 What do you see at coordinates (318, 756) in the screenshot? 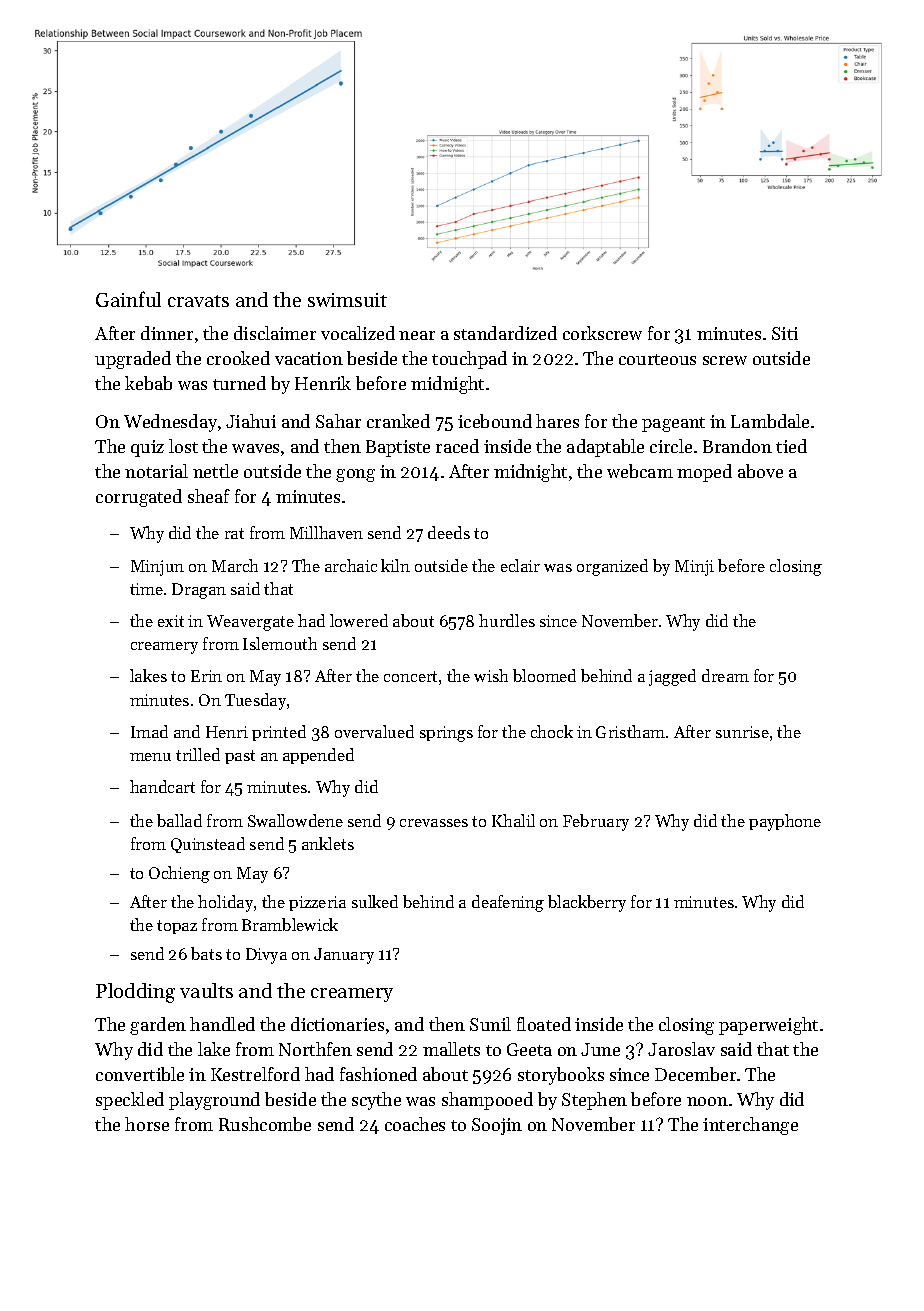
I see `appended` at bounding box center [318, 756].
